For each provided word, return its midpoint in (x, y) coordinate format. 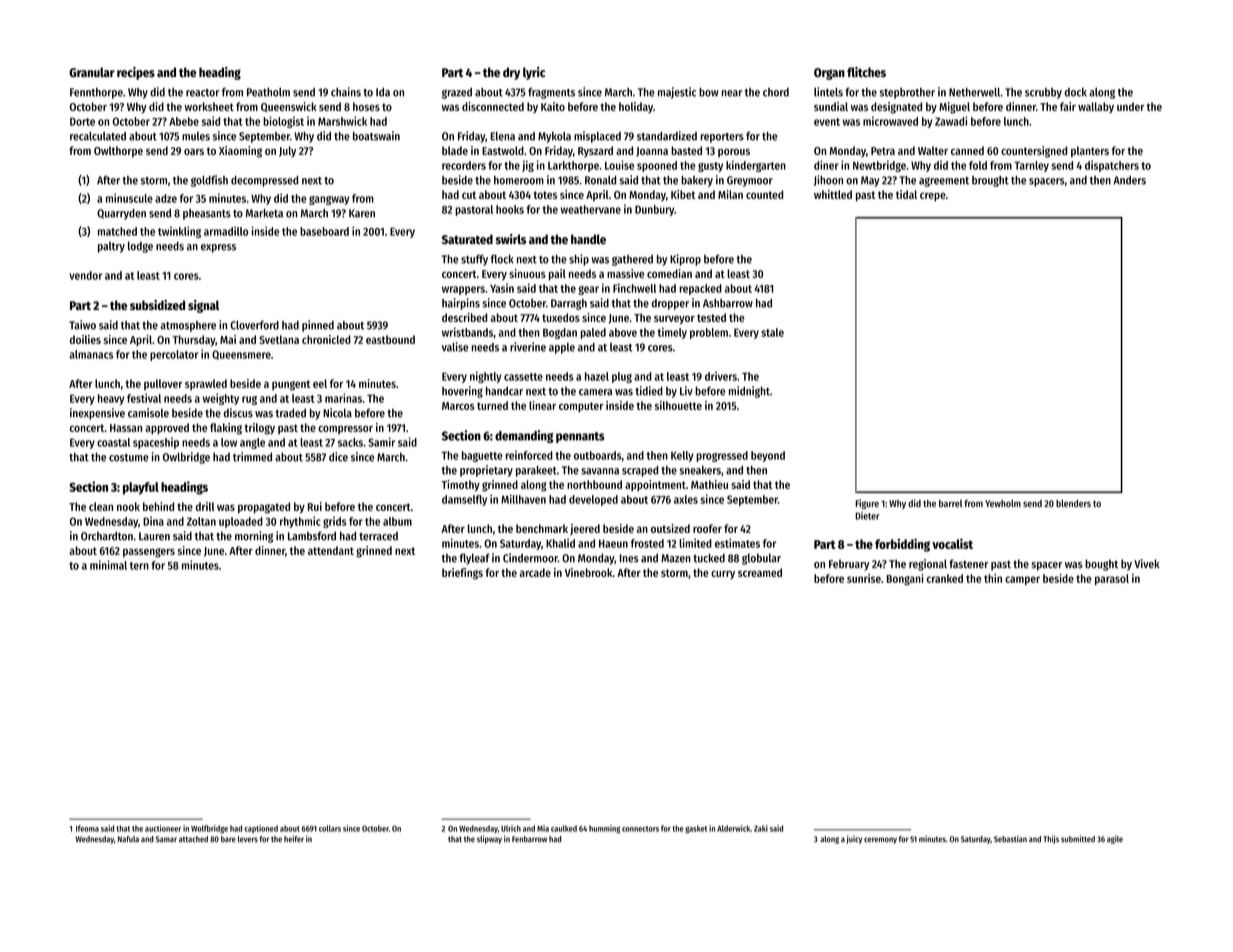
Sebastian (1010, 838)
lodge (140, 247)
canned (967, 150)
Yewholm (1003, 503)
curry (723, 574)
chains (346, 92)
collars (330, 828)
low (229, 442)
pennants (580, 437)
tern (139, 566)
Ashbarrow (728, 303)
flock (502, 259)
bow (709, 92)
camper (1022, 580)
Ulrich (511, 828)
